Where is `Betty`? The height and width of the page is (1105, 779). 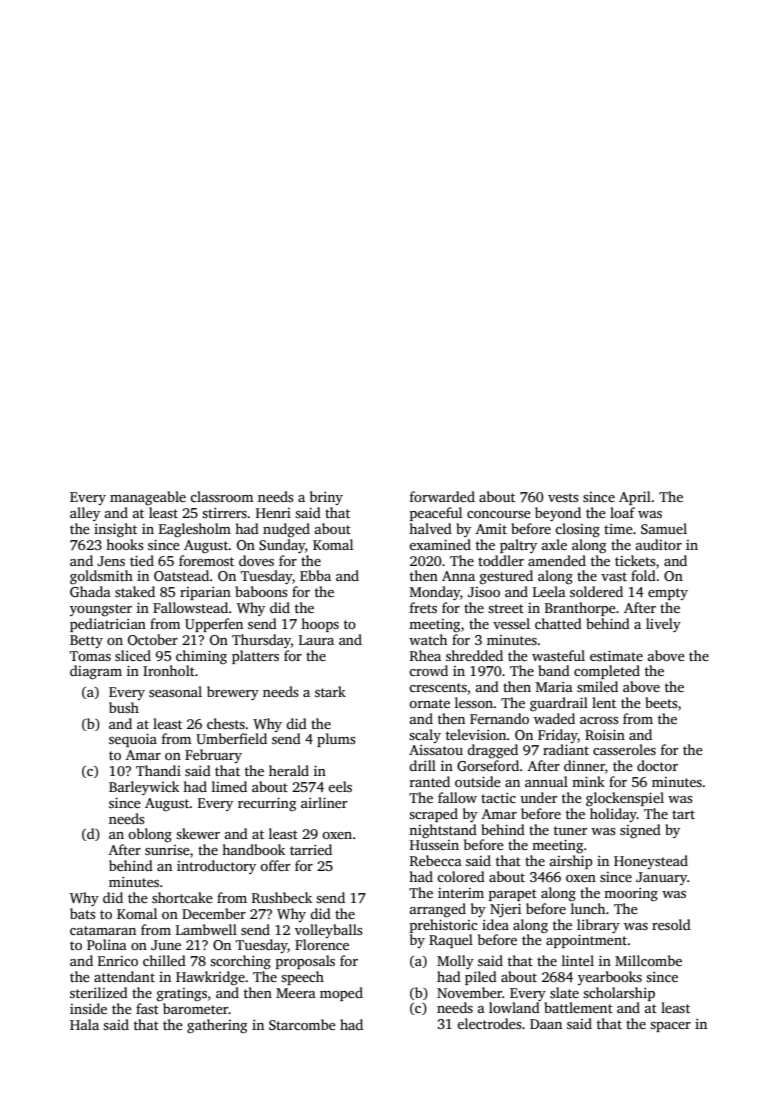 Betty is located at coordinates (86, 641).
